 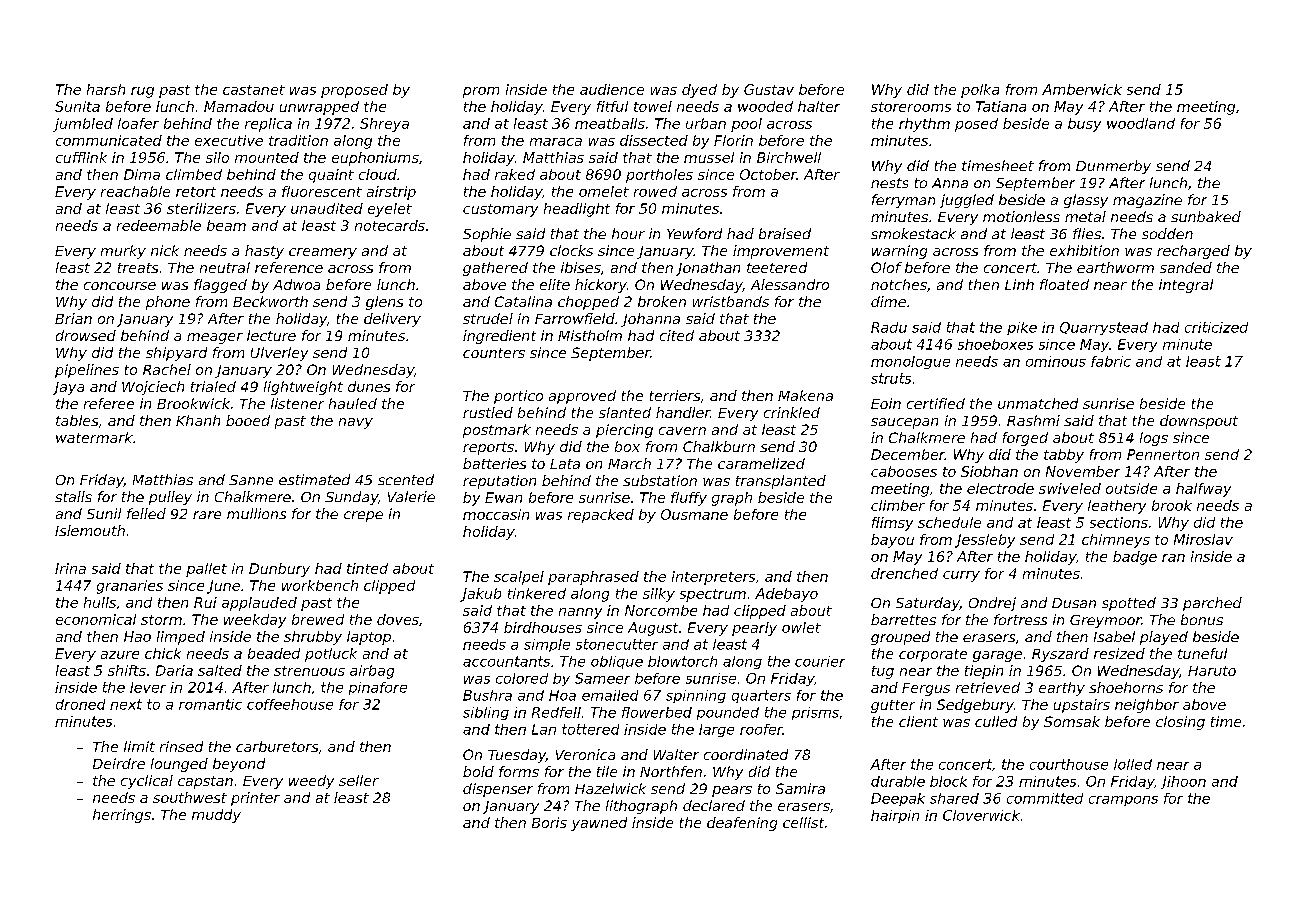 I want to click on Sophie, so click(x=487, y=235).
